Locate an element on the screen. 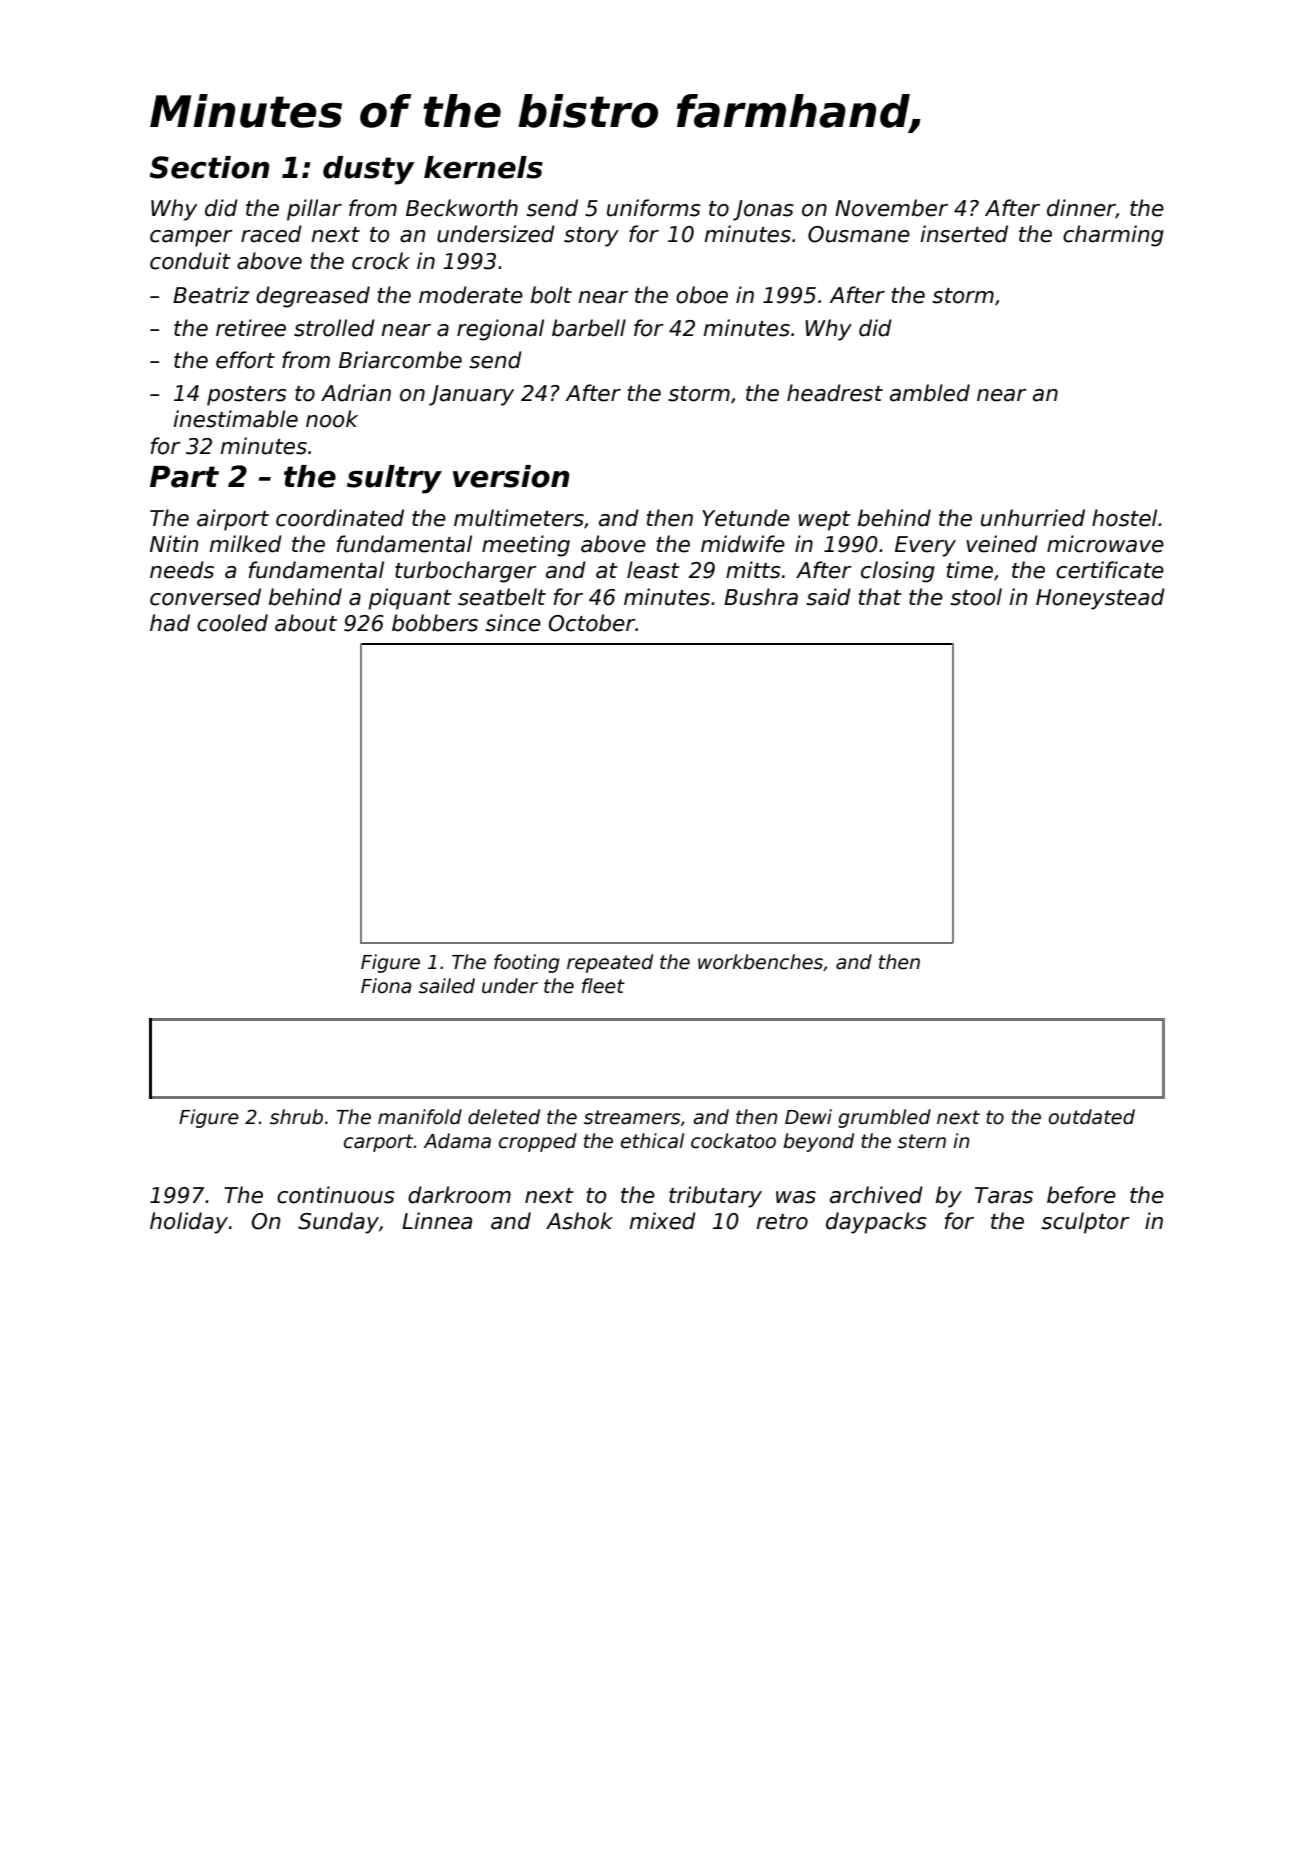  Jonas is located at coordinates (763, 210).
